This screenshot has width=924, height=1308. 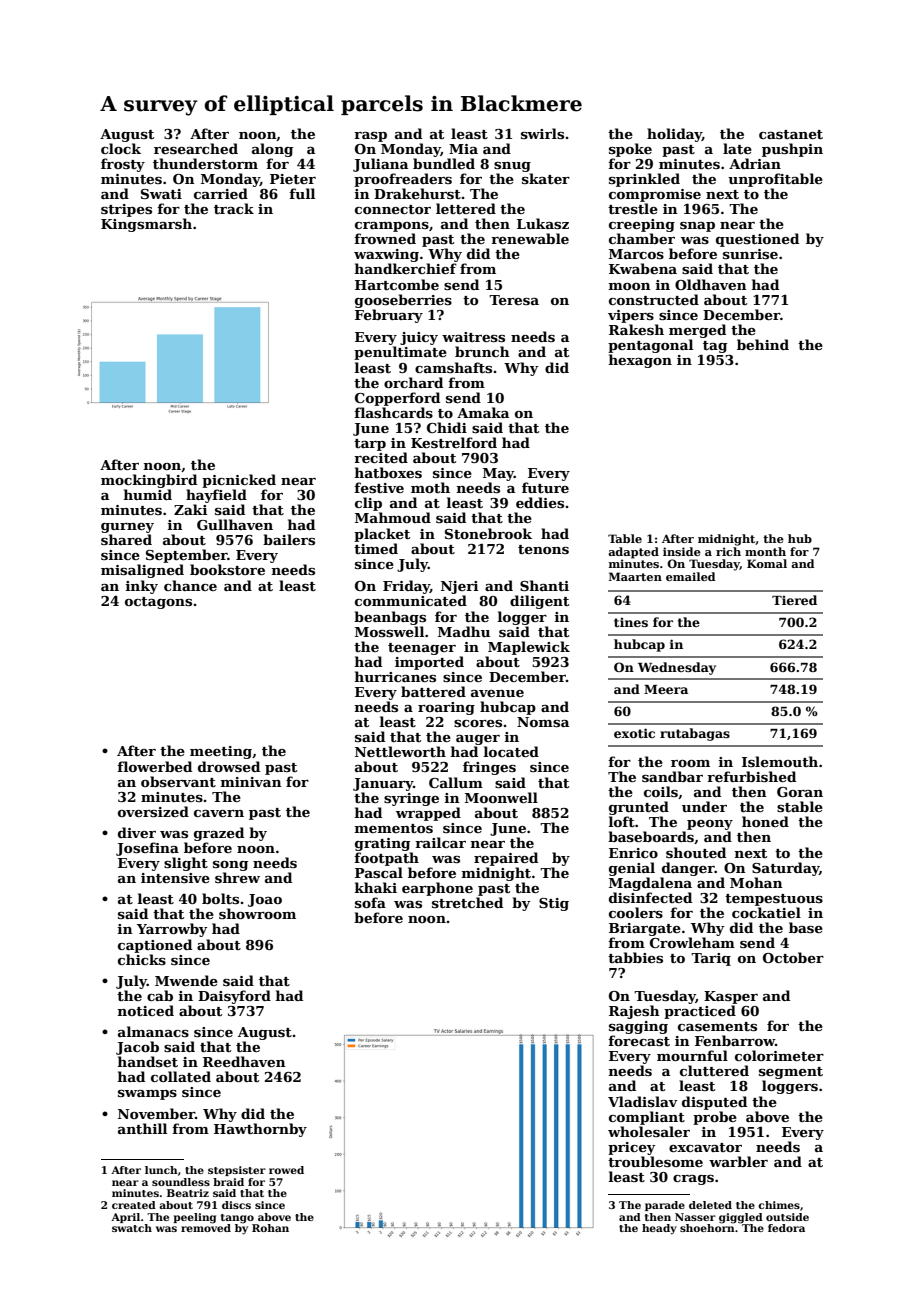 I want to click on mockingbird, so click(x=149, y=481).
